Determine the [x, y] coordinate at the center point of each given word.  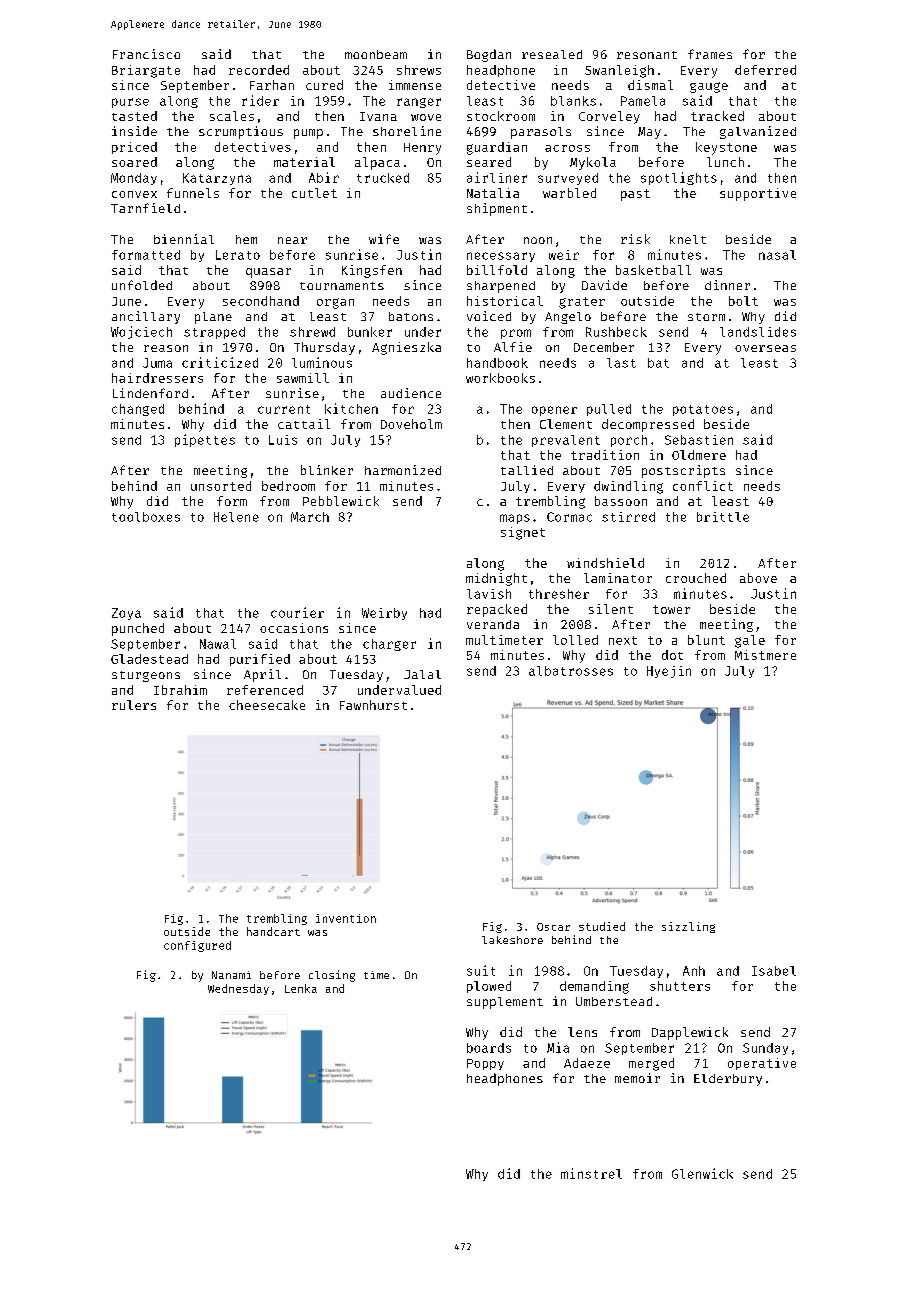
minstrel [591, 1173]
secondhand [261, 301]
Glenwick [702, 1173]
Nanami [231, 975]
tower [671, 609]
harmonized [403, 470]
